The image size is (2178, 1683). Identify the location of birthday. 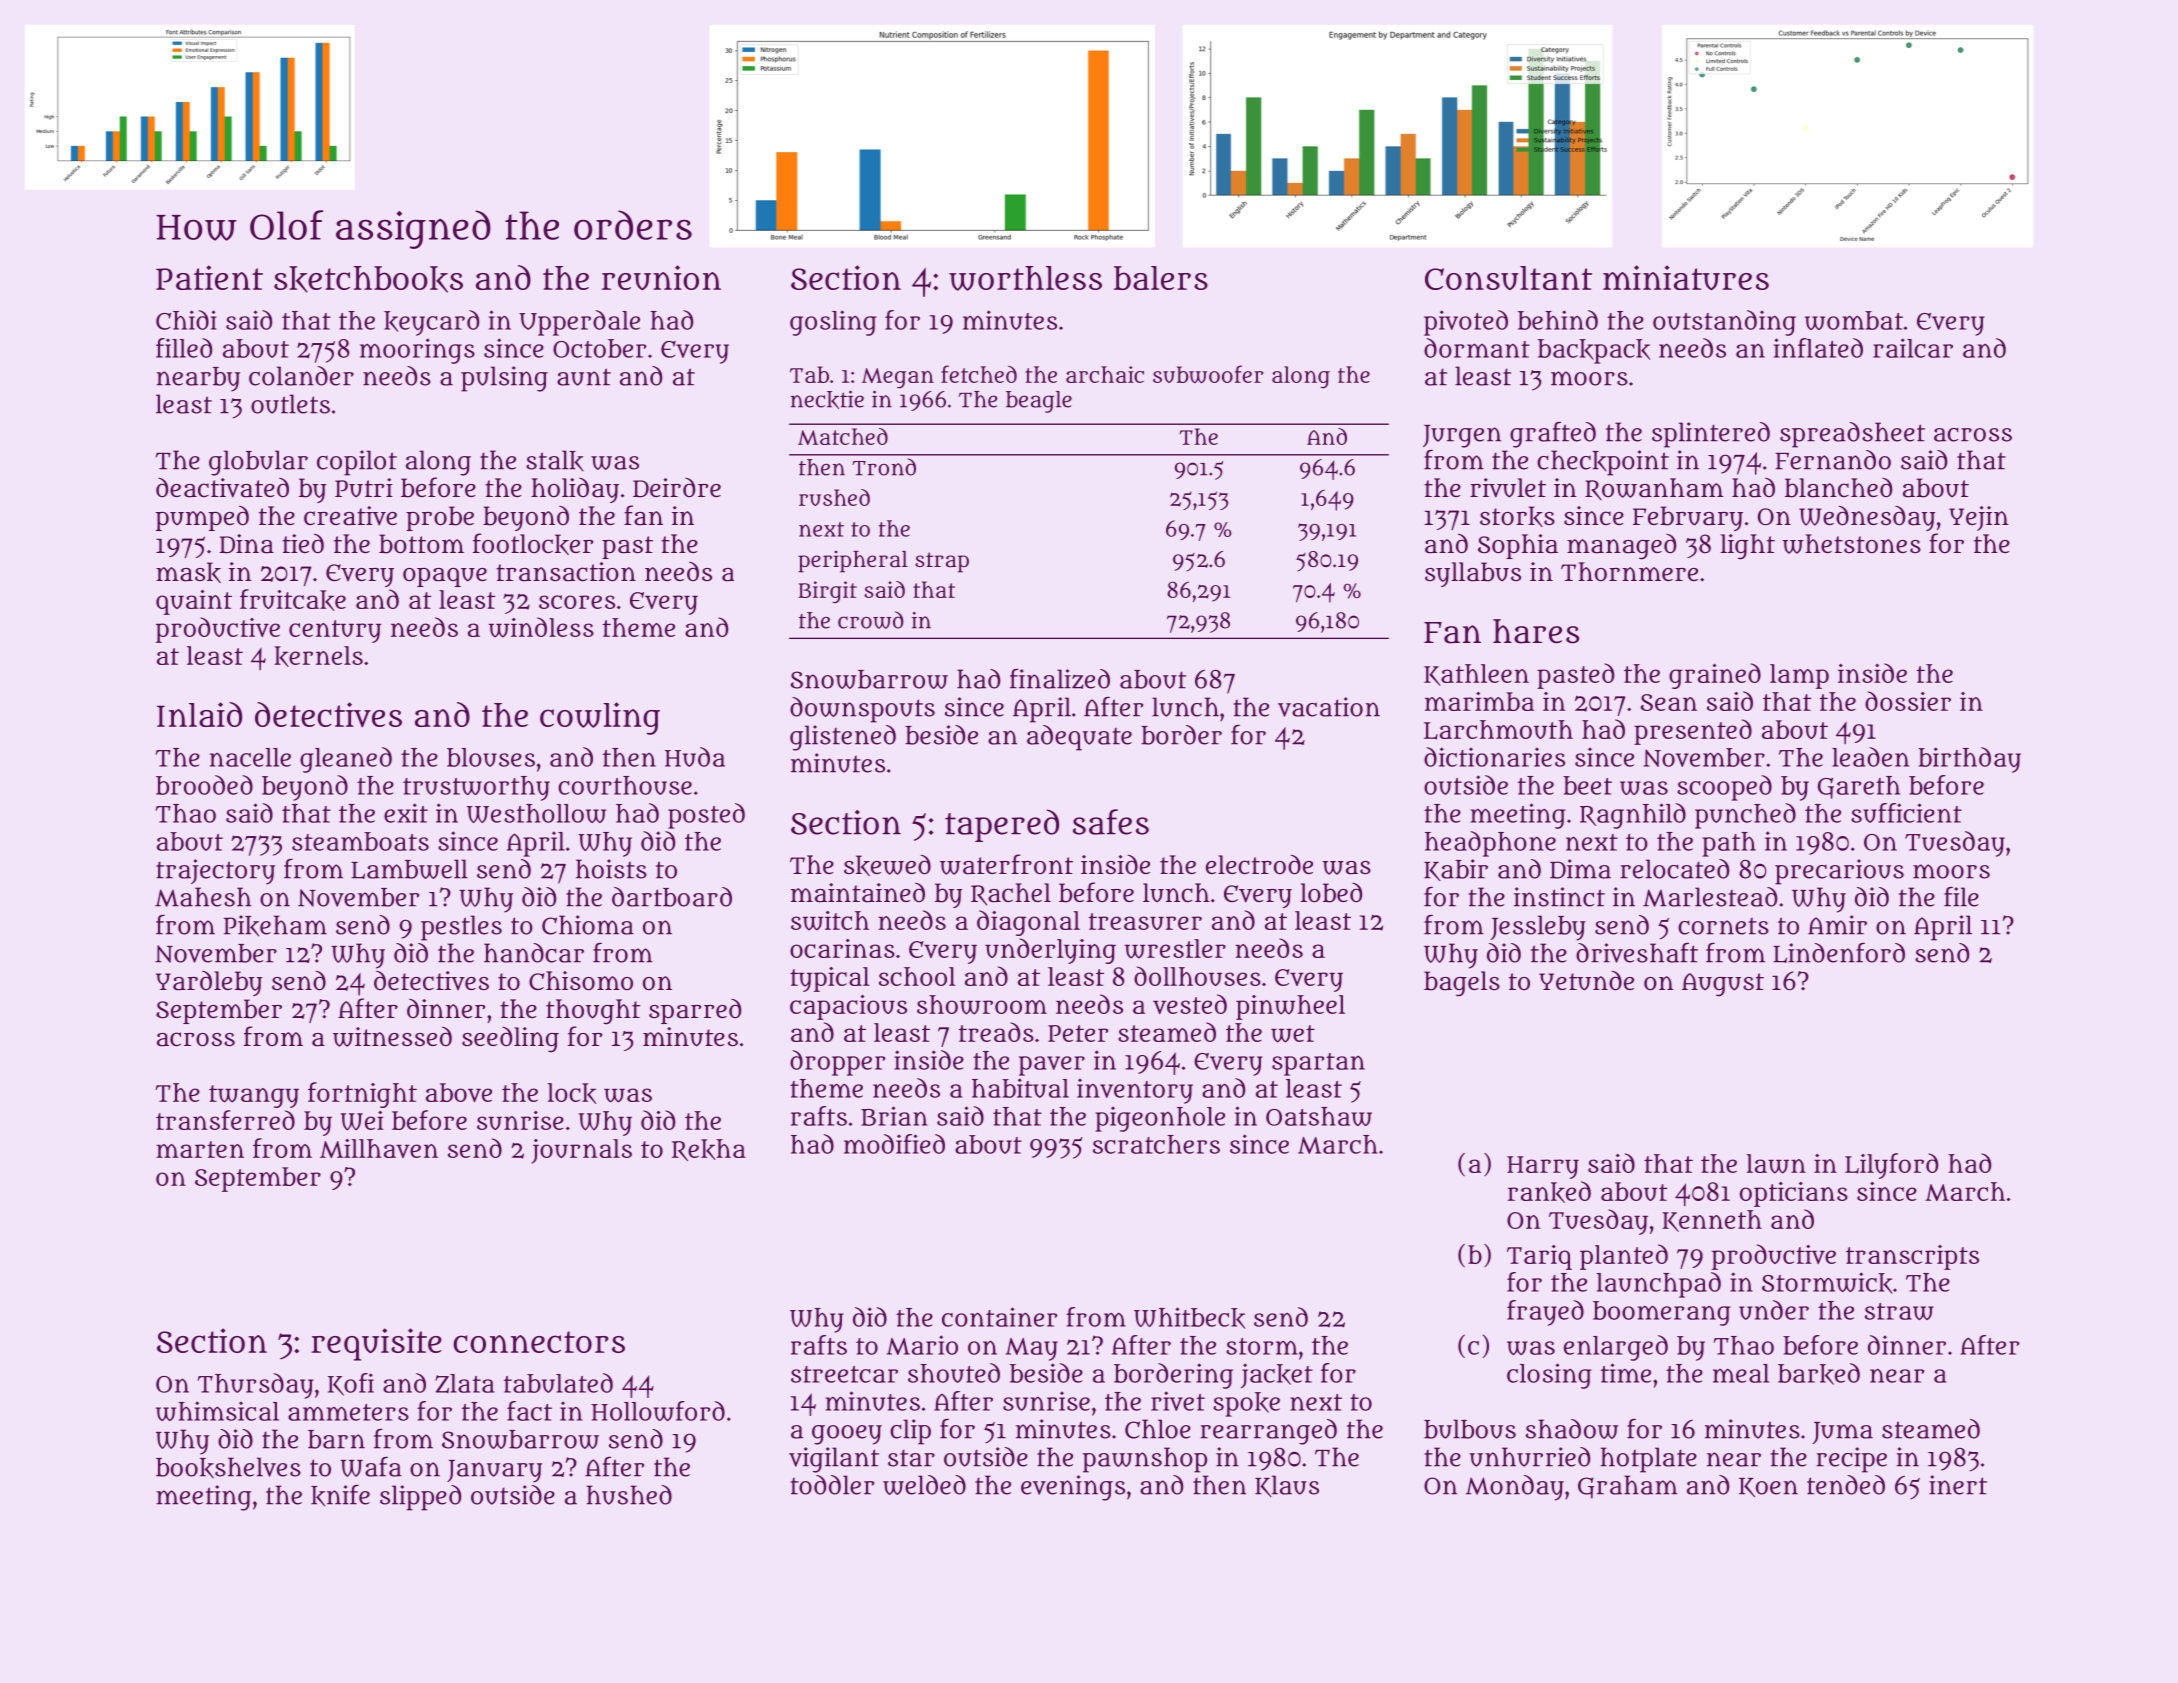
(1969, 760).
